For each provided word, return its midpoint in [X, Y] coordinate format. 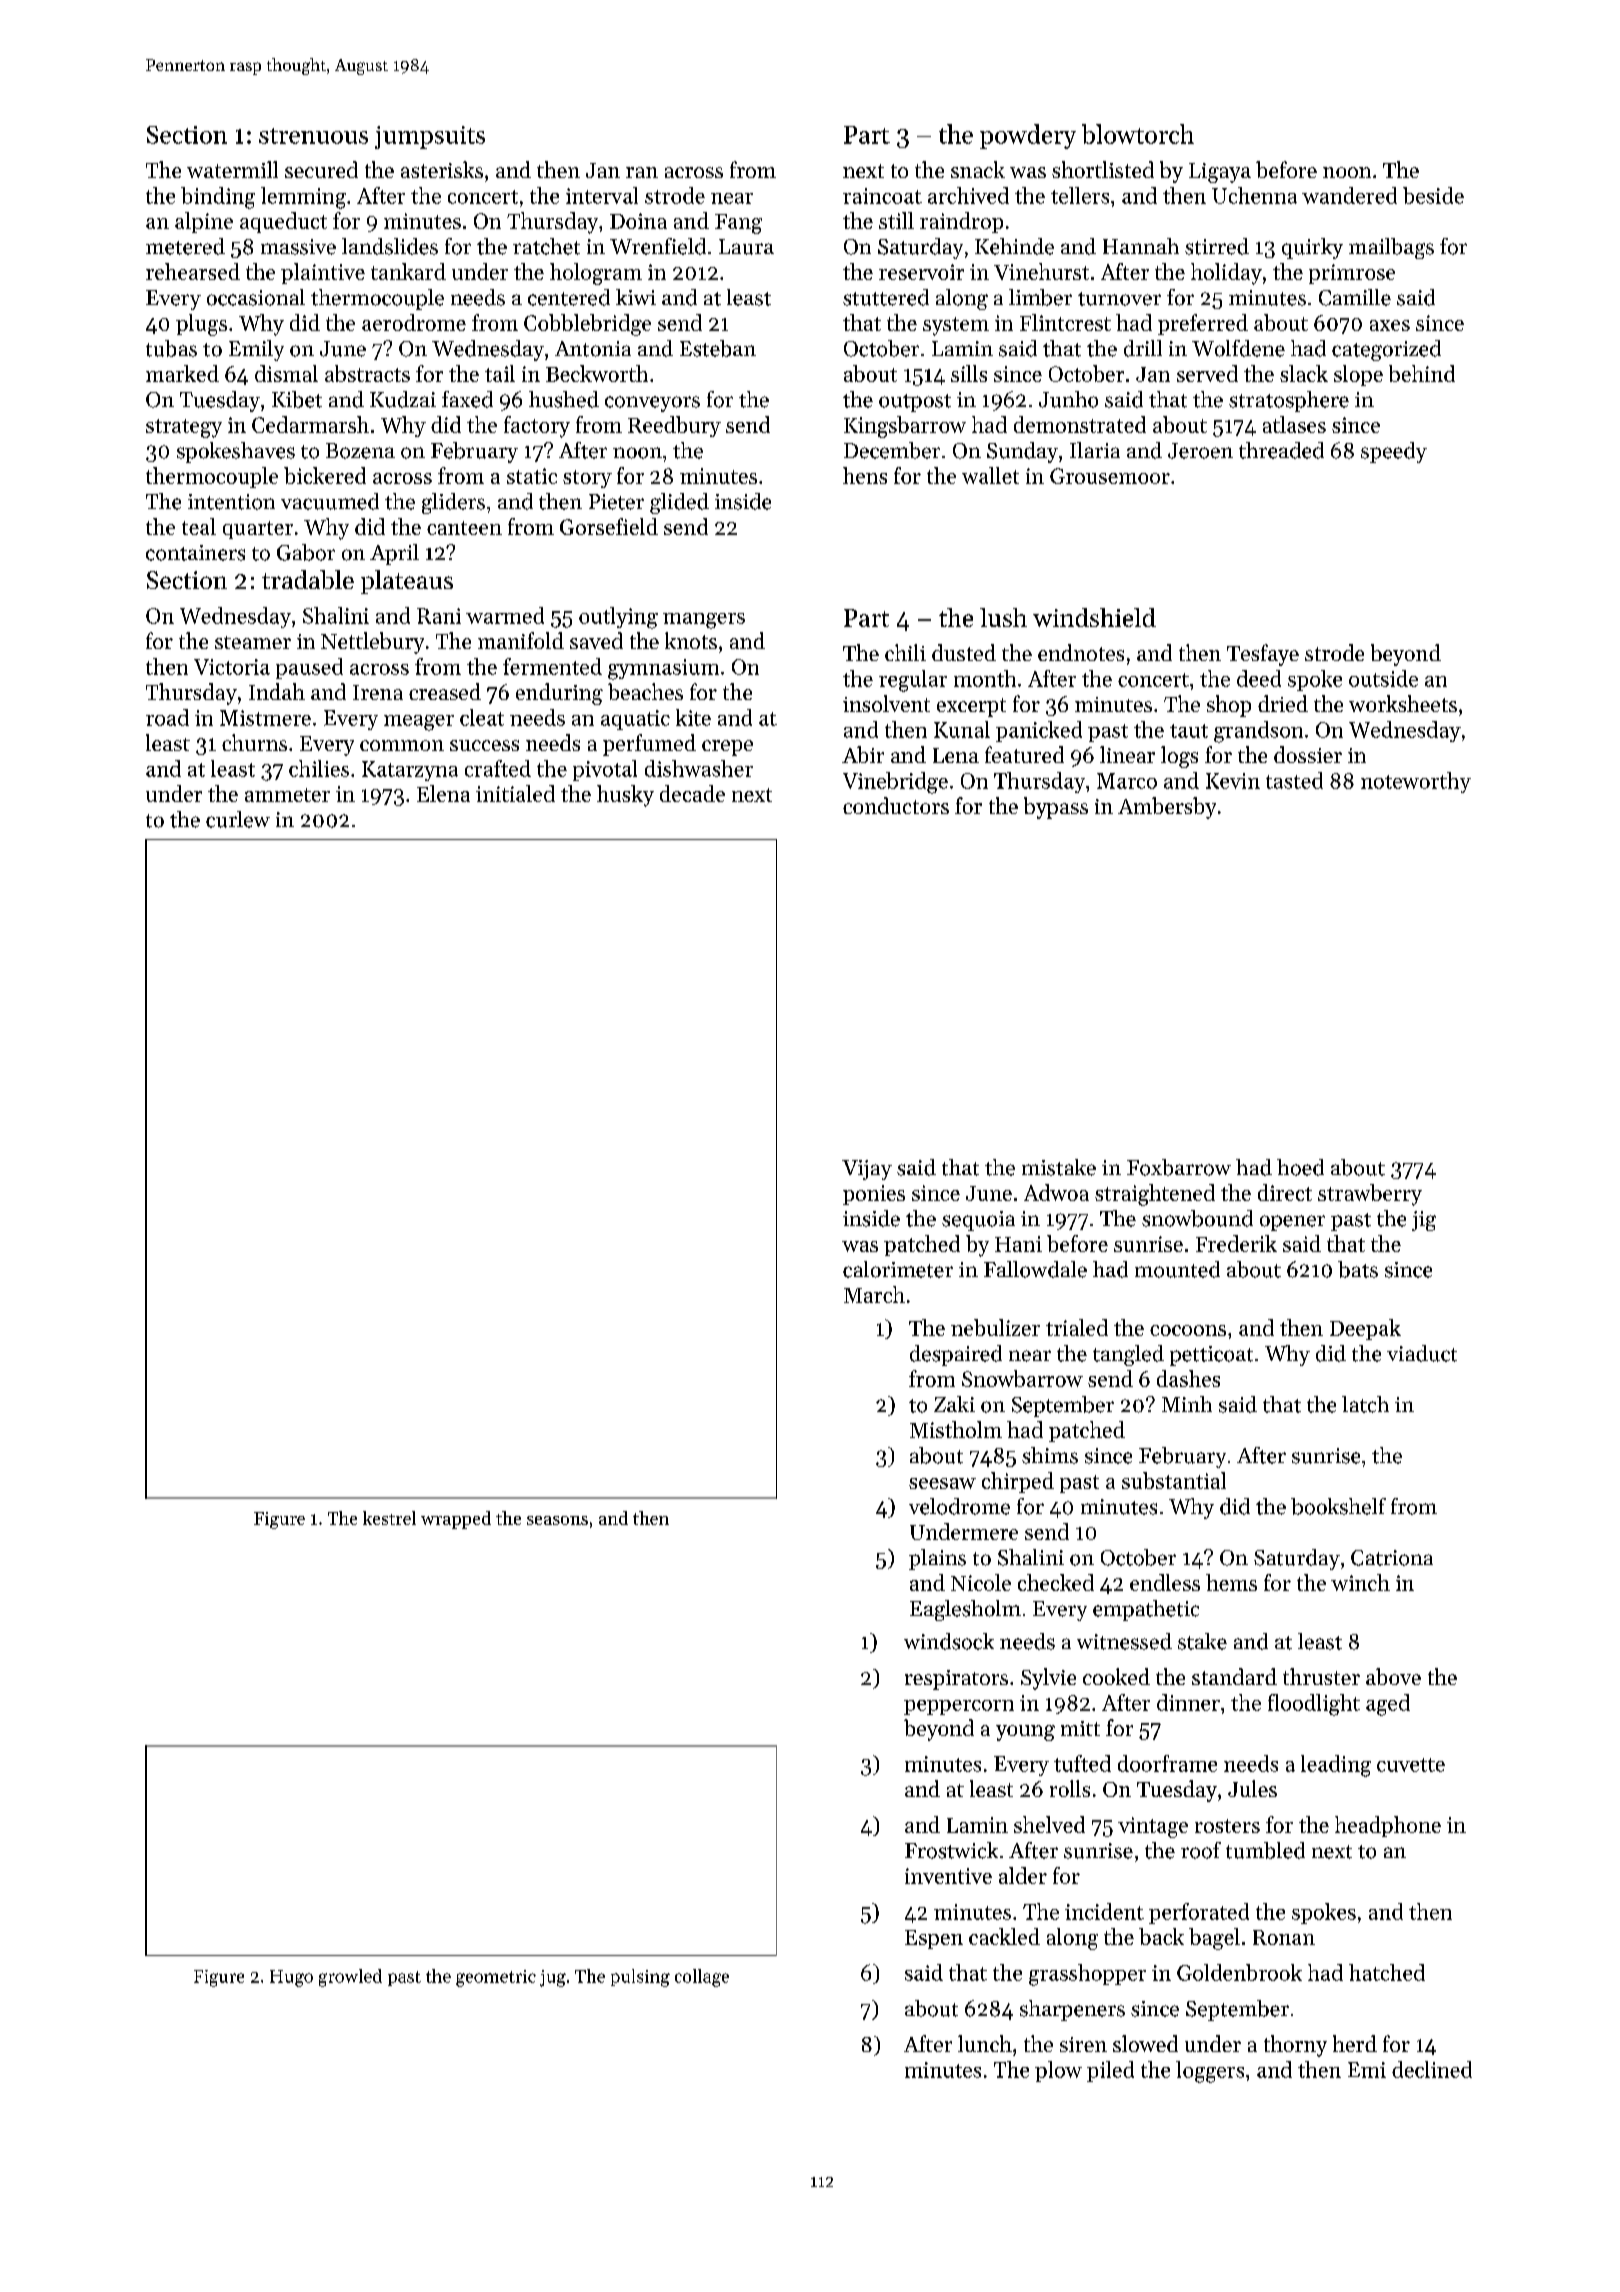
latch [1365, 1404]
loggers [1210, 2072]
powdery [1028, 136]
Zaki [954, 1404]
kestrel [389, 1518]
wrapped [456, 1520]
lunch [985, 2043]
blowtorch [1138, 134]
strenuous [313, 136]
